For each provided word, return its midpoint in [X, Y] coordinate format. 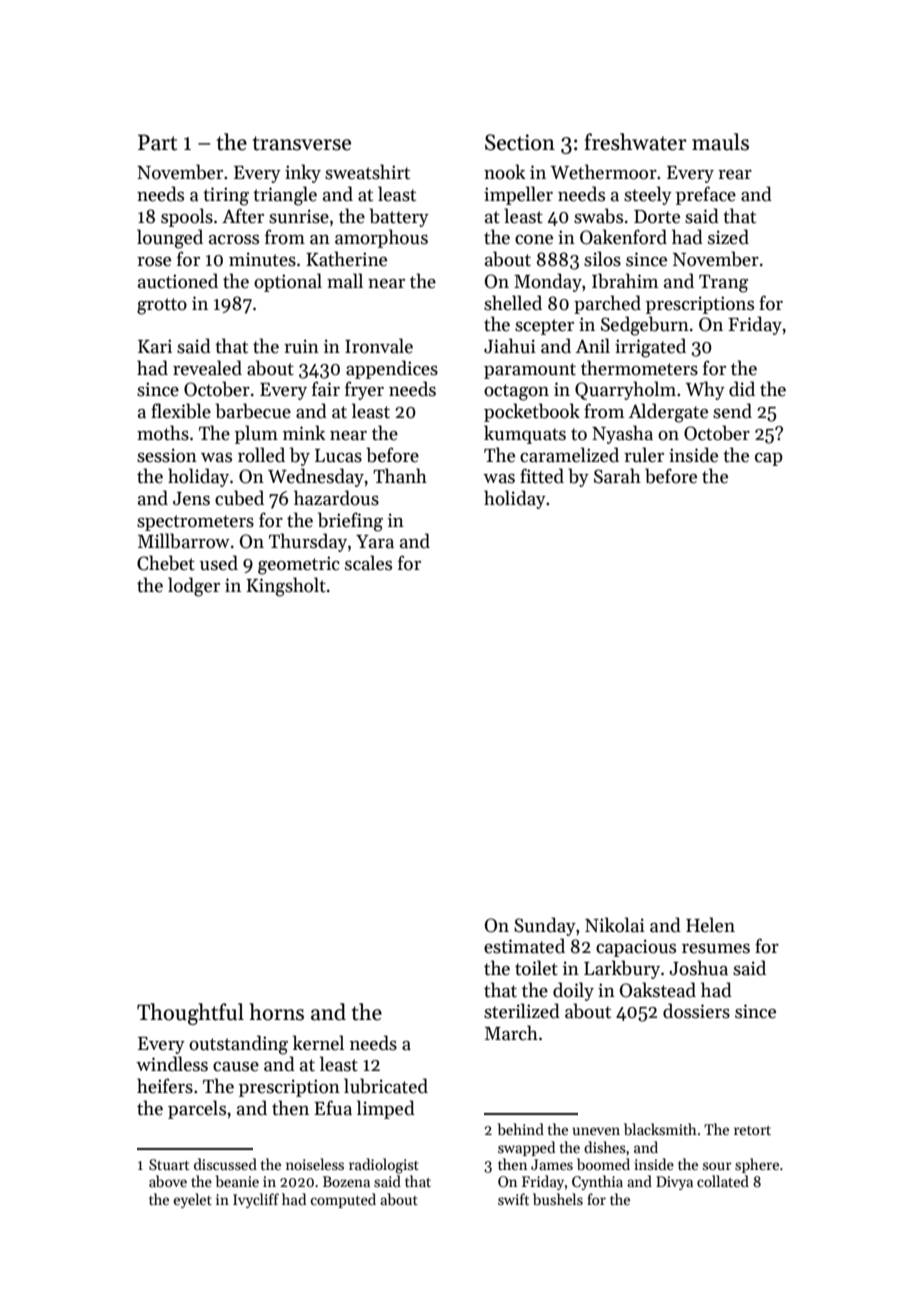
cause [236, 1067]
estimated [524, 946]
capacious [636, 948]
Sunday [545, 926]
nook [505, 172]
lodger [194, 587]
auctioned [178, 281]
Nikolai [615, 925]
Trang [723, 284]
